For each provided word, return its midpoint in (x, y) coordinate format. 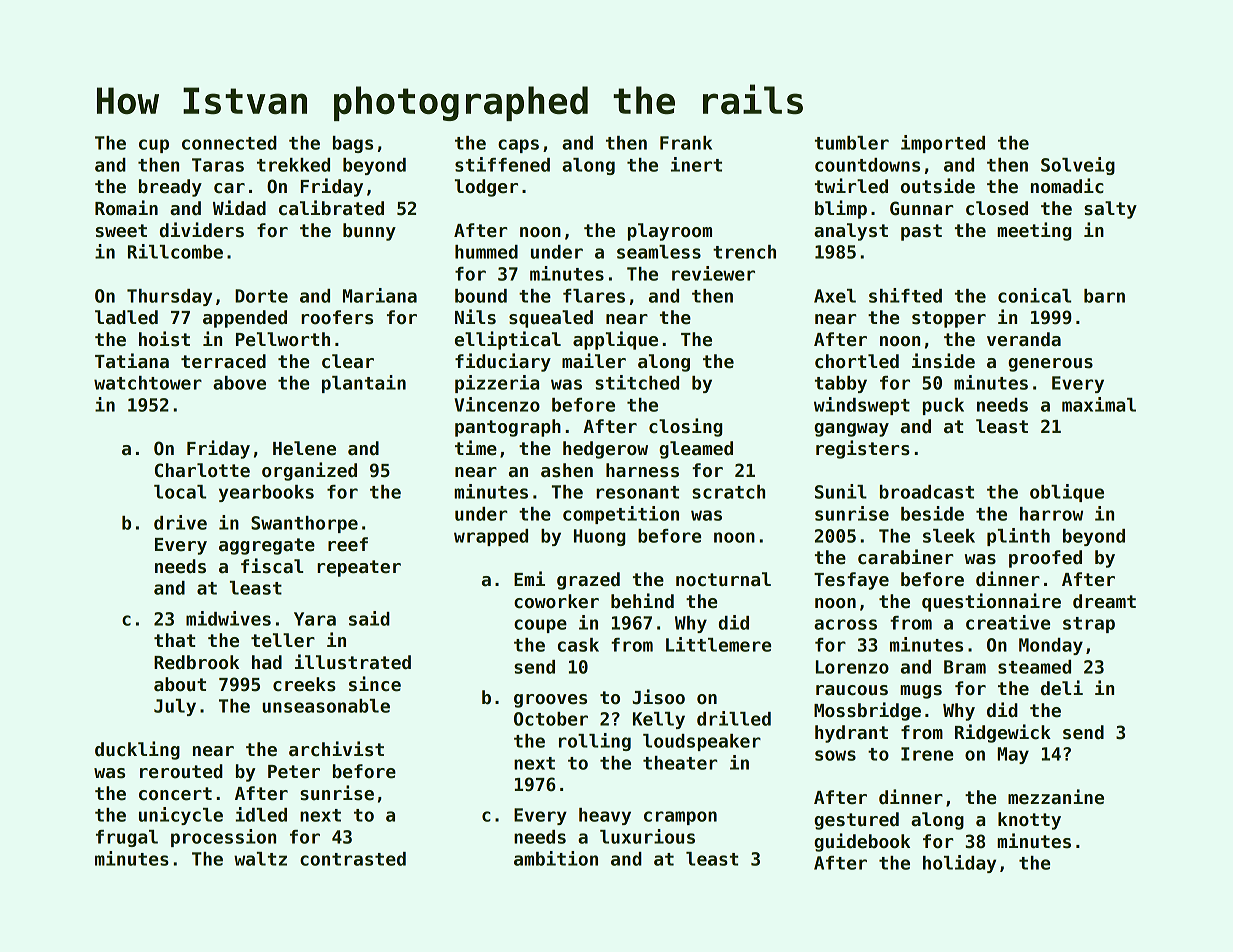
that (174, 640)
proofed (1045, 559)
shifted (905, 295)
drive (180, 522)
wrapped (491, 537)
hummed (486, 252)
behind (642, 601)
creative (1008, 622)
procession (223, 838)
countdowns (867, 165)
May (1013, 755)
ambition (556, 858)
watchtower (148, 383)
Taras (218, 165)
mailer (594, 361)
